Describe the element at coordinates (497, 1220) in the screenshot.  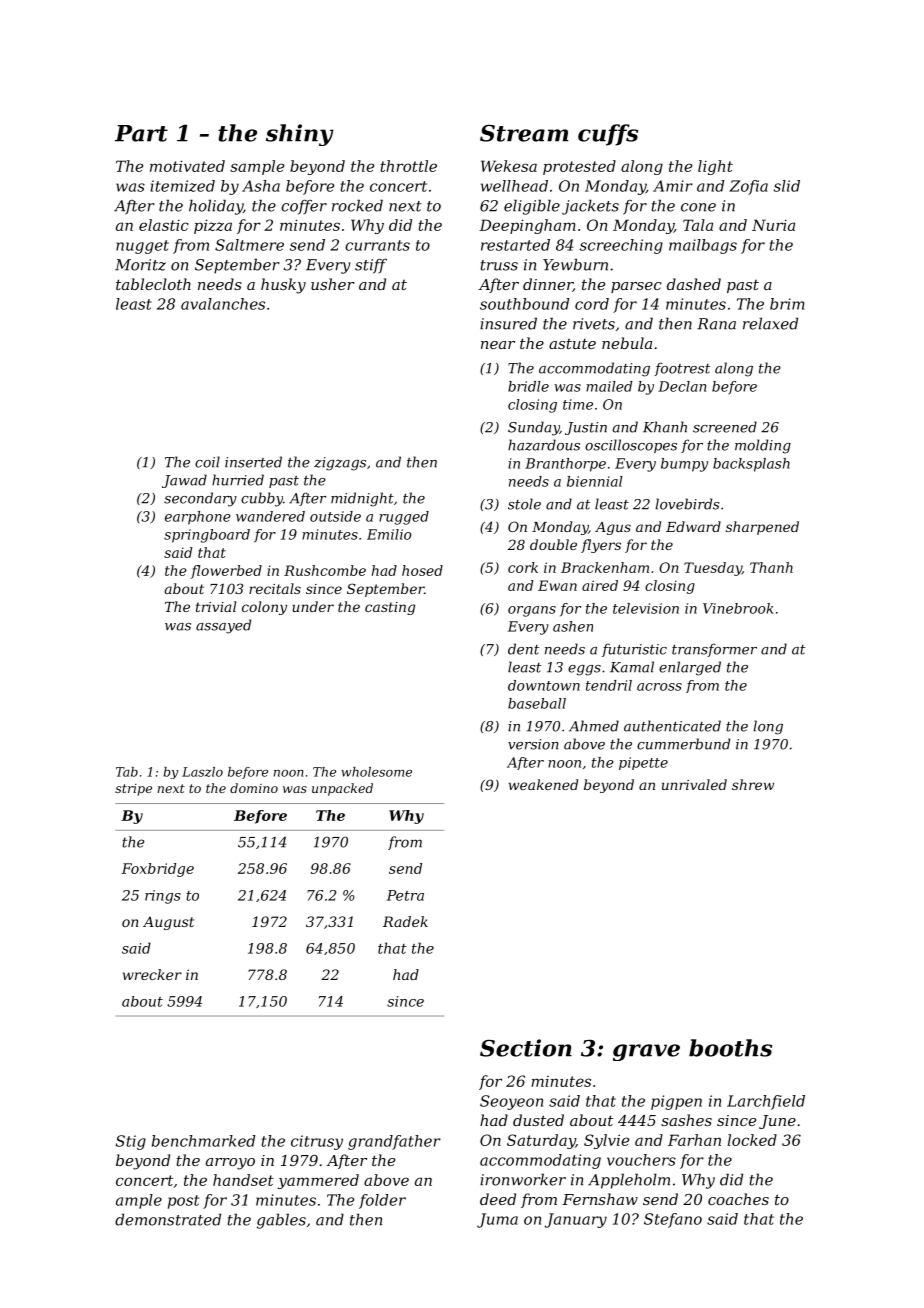
I see `Juma` at that location.
